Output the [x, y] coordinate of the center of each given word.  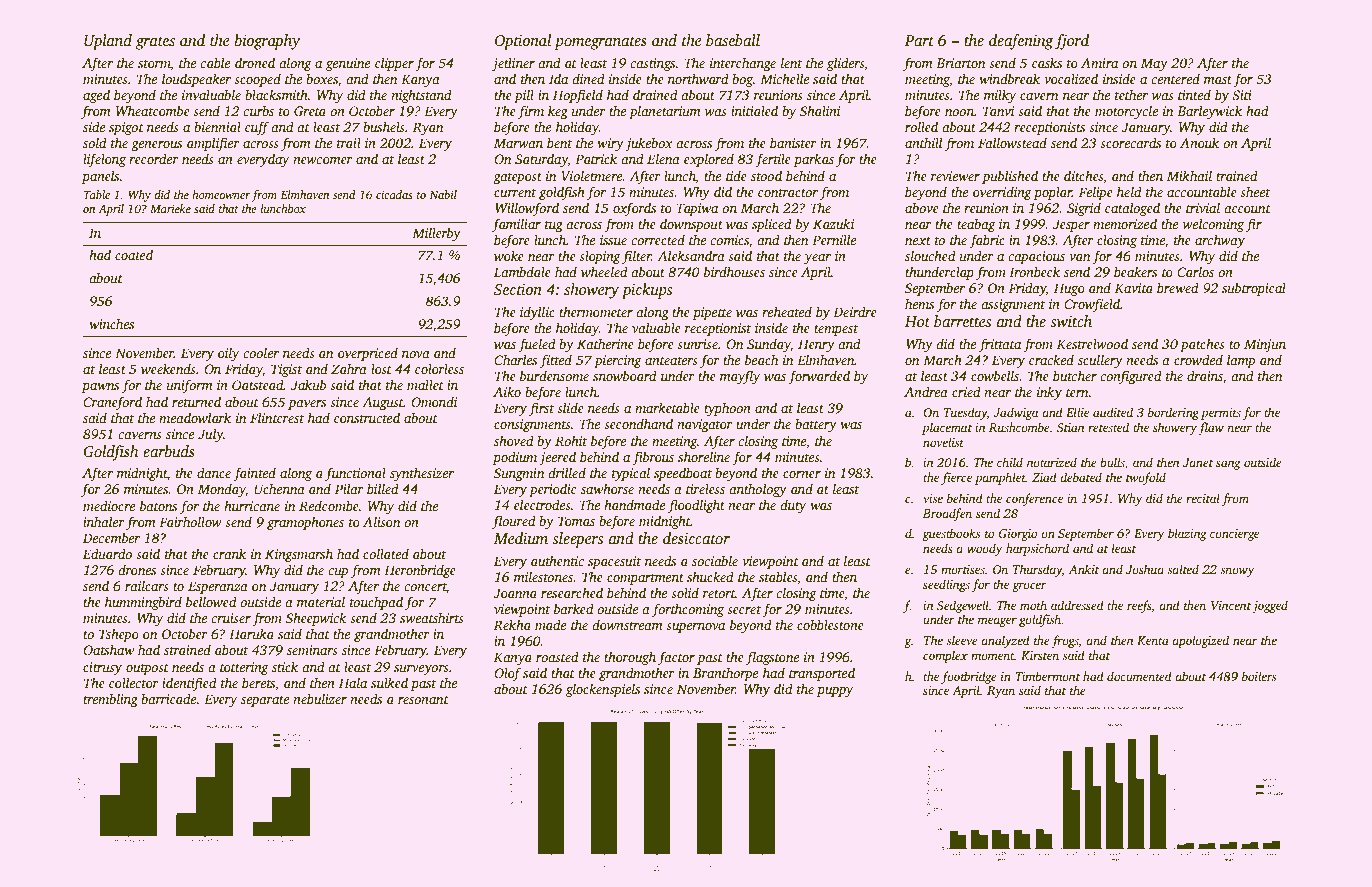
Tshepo [119, 635]
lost [381, 368]
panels [100, 177]
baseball [733, 40]
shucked [710, 576]
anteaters [671, 361]
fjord [1072, 42]
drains [1205, 375]
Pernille [834, 239]
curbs [258, 110]
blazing [1187, 534]
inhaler [104, 521]
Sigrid [1084, 209]
